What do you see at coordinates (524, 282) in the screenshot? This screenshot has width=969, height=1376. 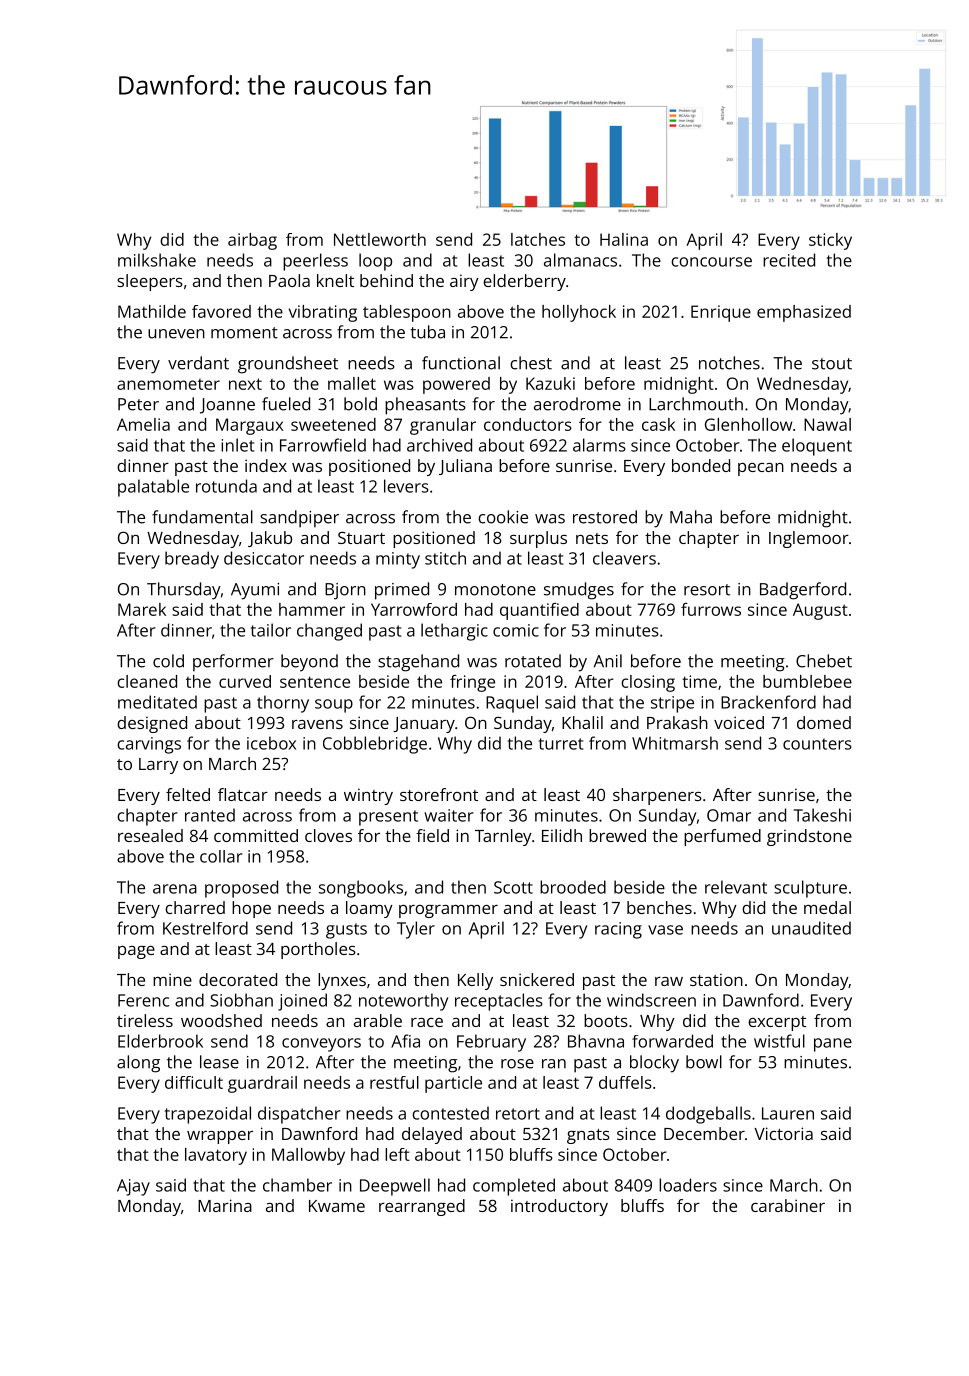 I see `elderberry` at bounding box center [524, 282].
